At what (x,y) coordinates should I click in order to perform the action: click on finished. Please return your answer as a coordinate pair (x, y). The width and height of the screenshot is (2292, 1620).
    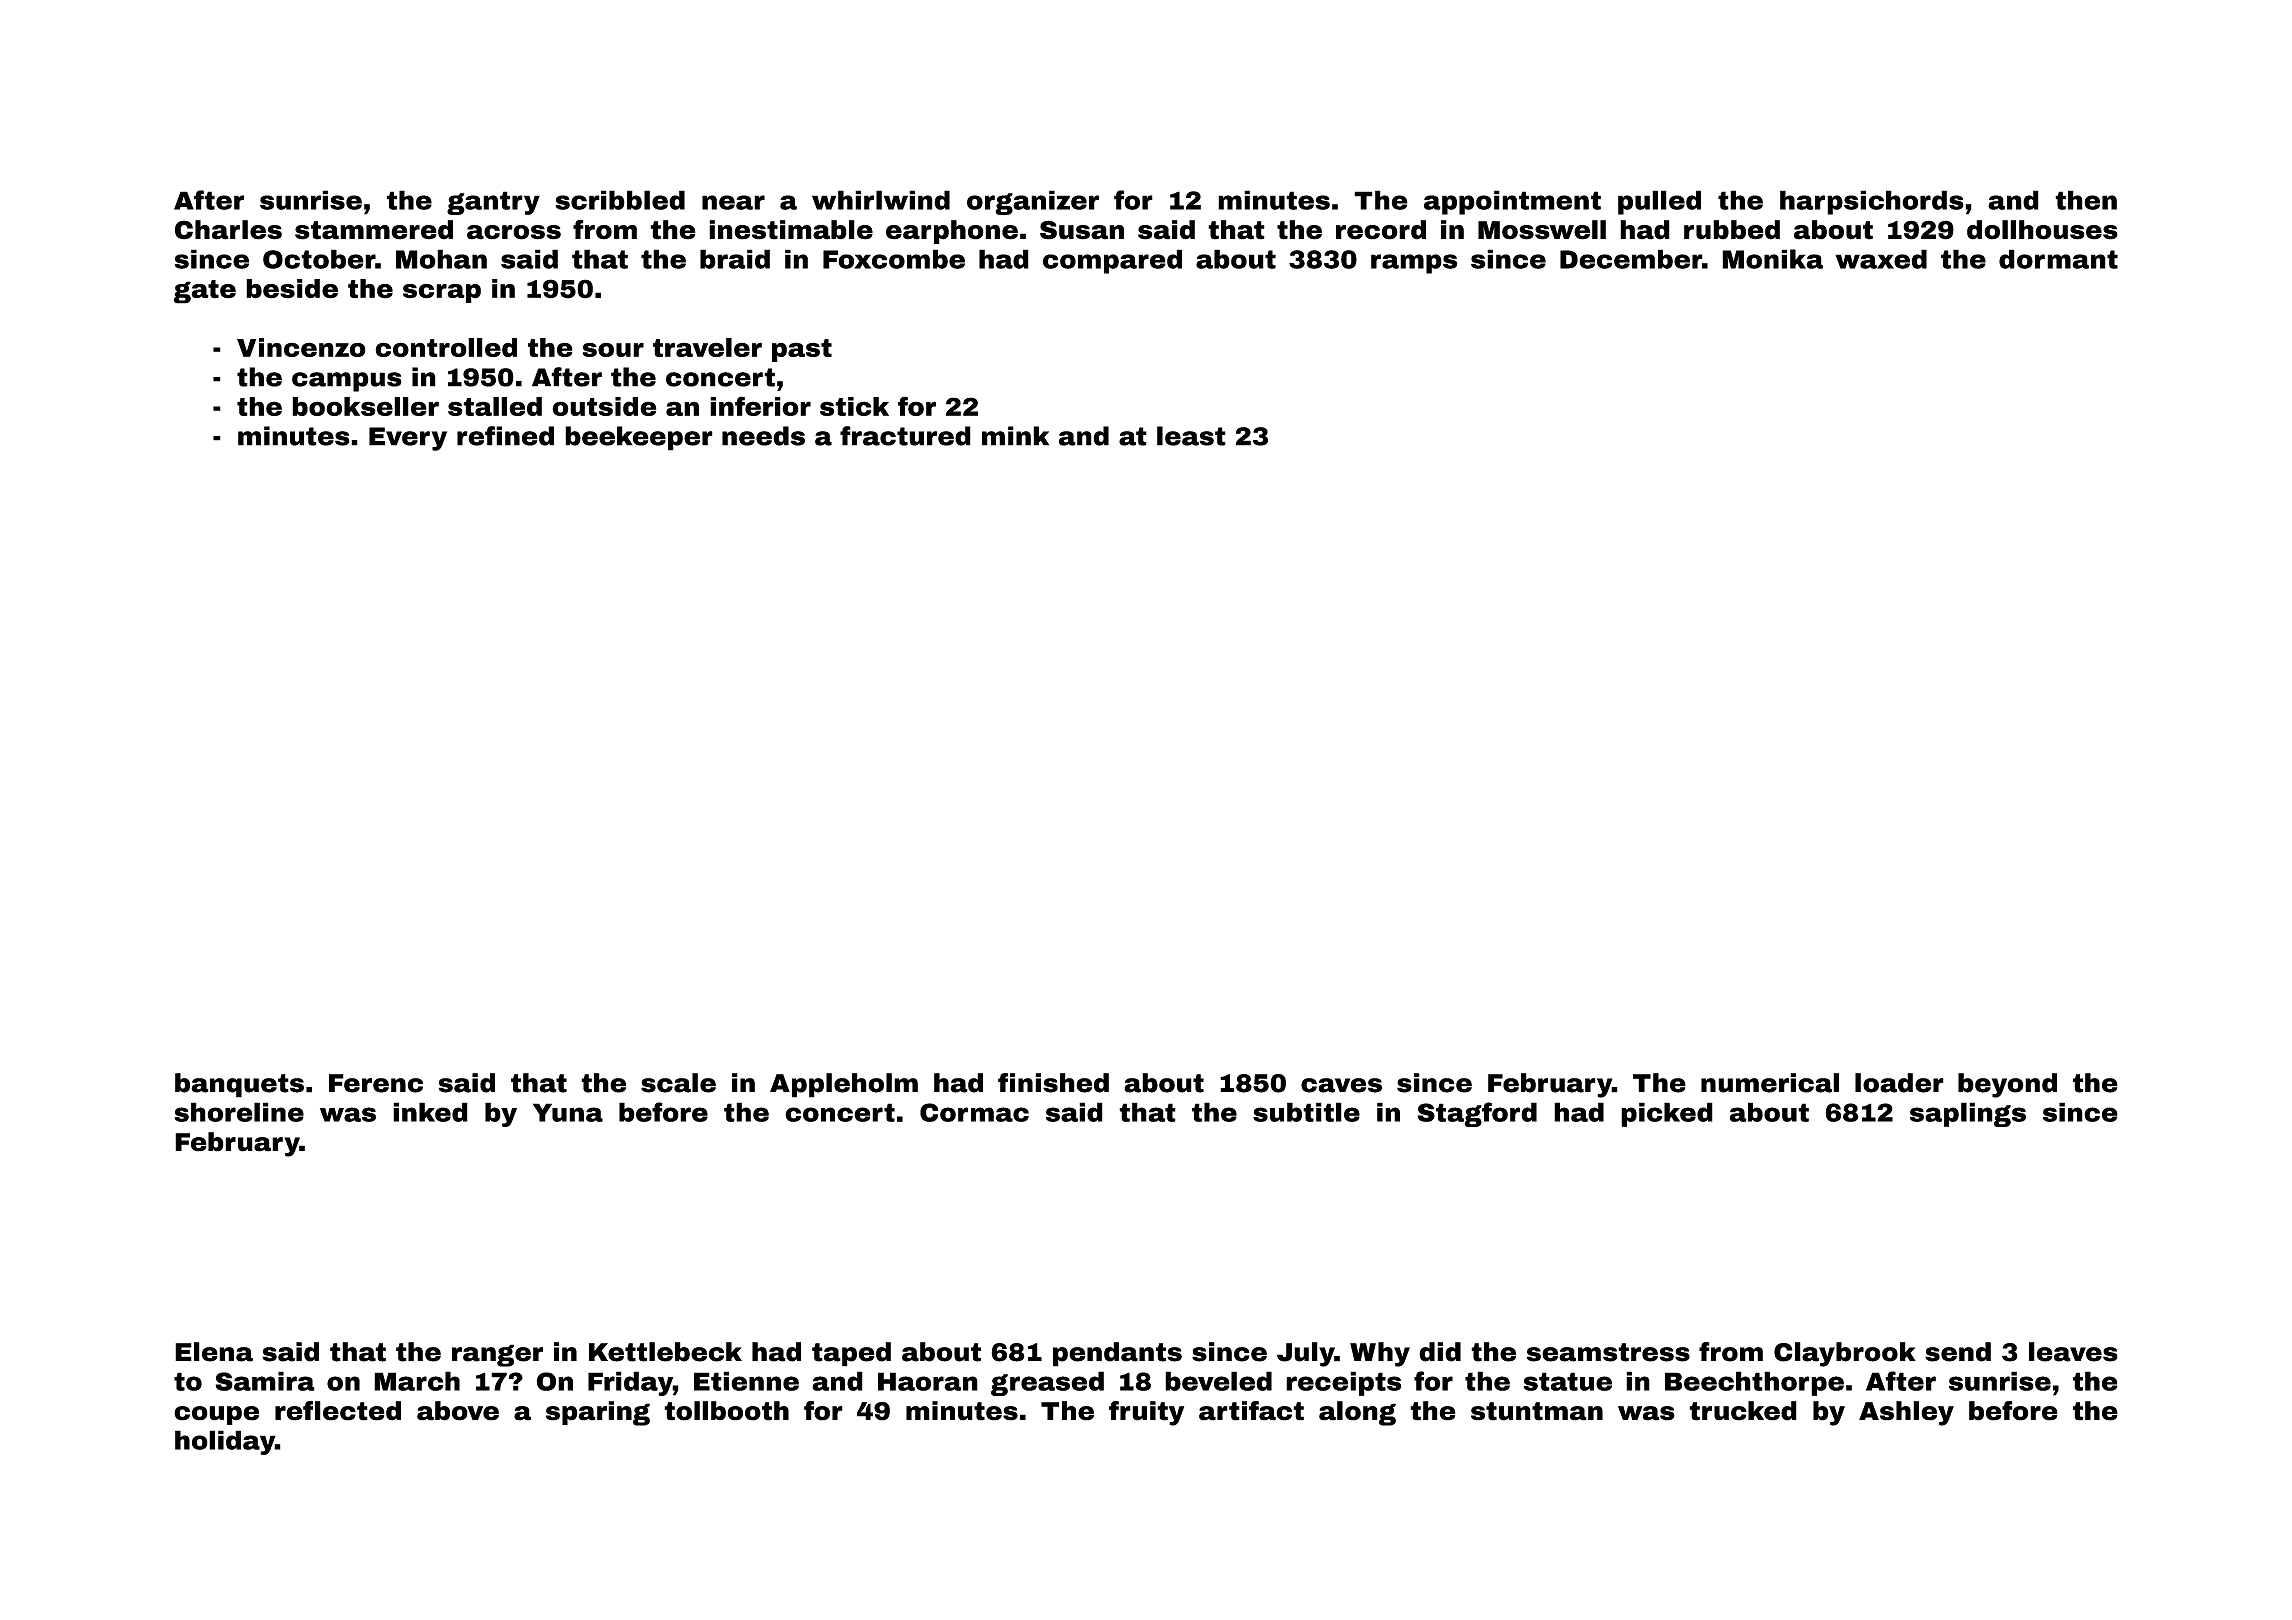
    Looking at the image, I should click on (1053, 1083).
